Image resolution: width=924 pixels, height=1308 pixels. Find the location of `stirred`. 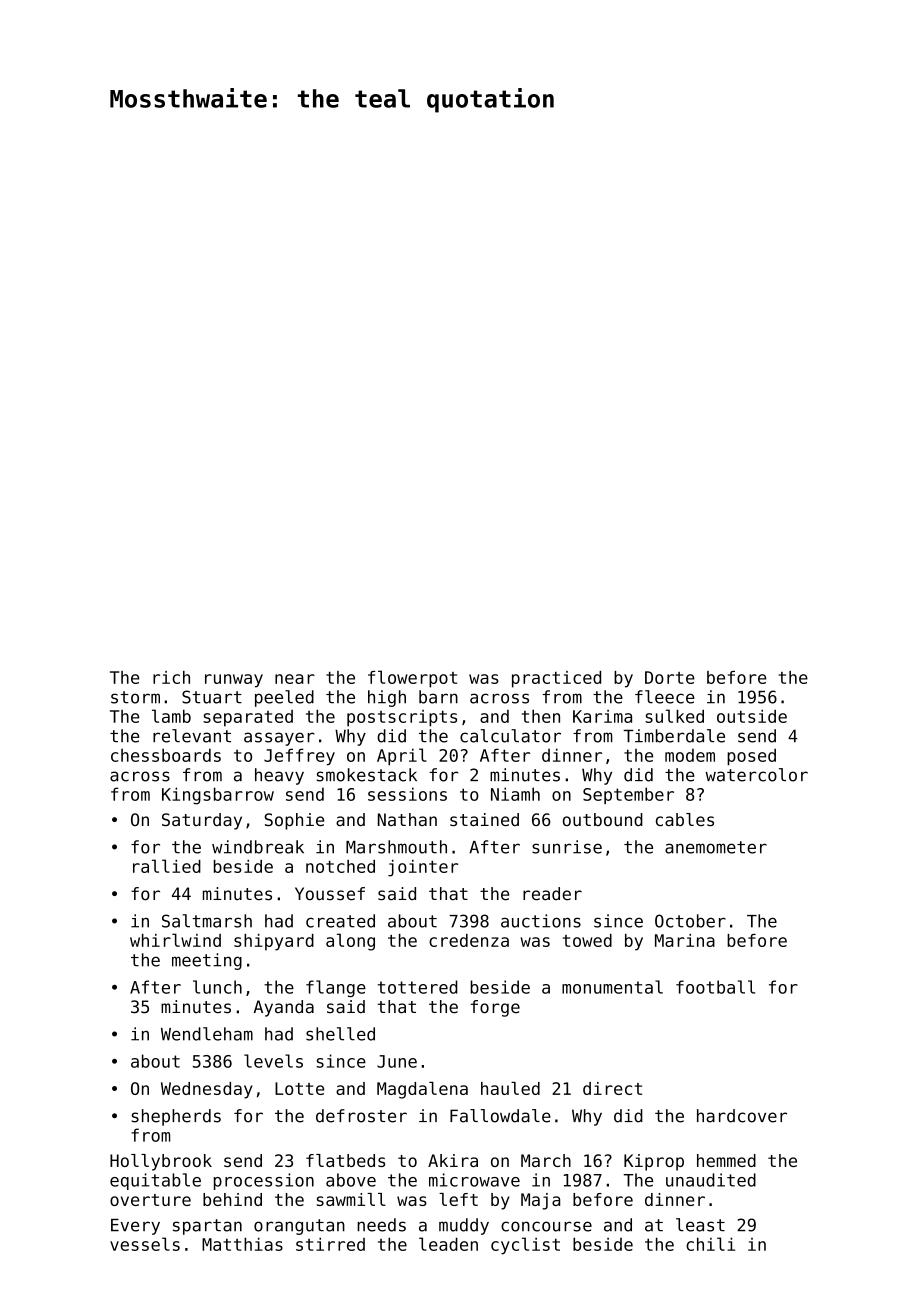

stirred is located at coordinates (330, 1244).
